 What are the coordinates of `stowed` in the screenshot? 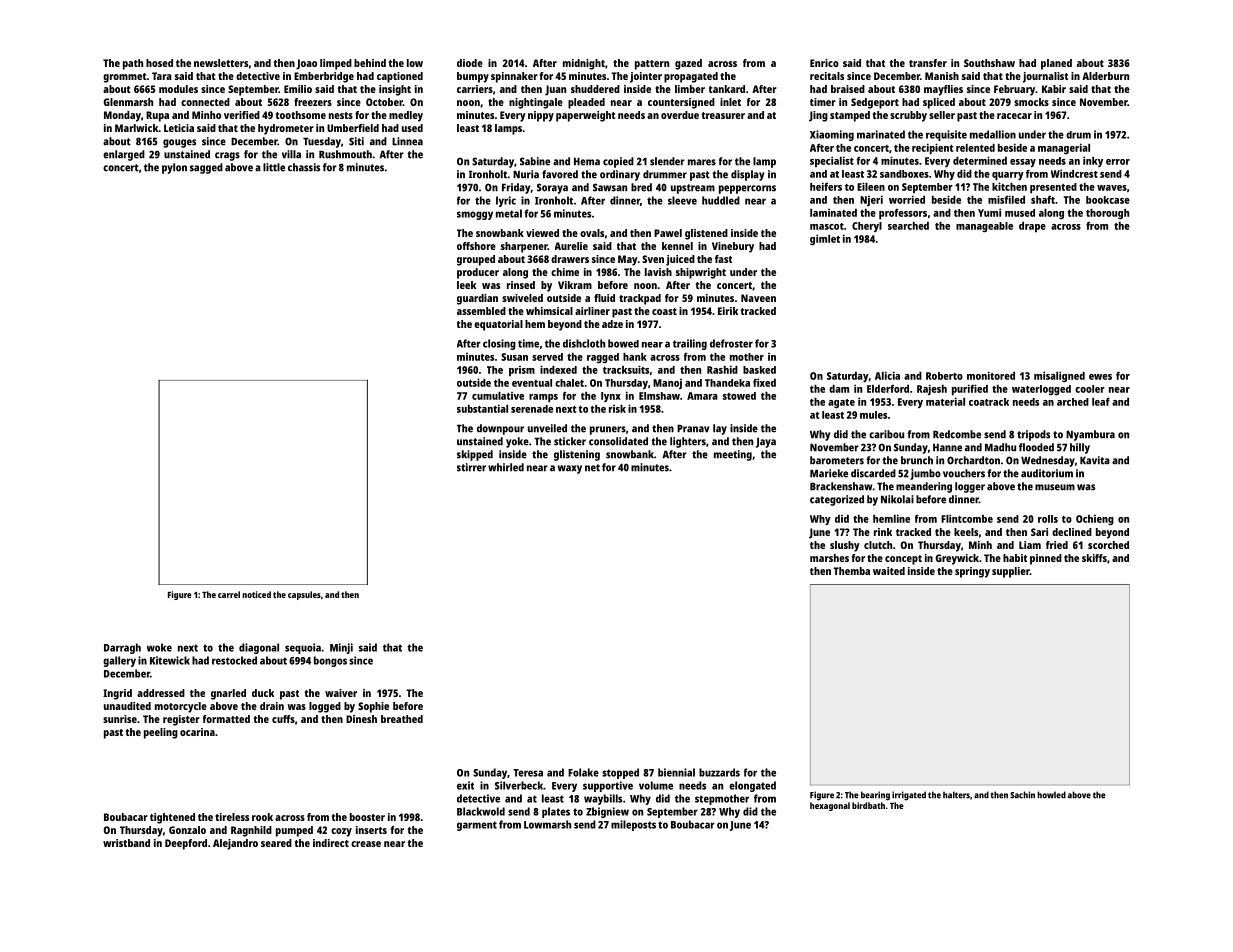 It's located at (739, 396).
